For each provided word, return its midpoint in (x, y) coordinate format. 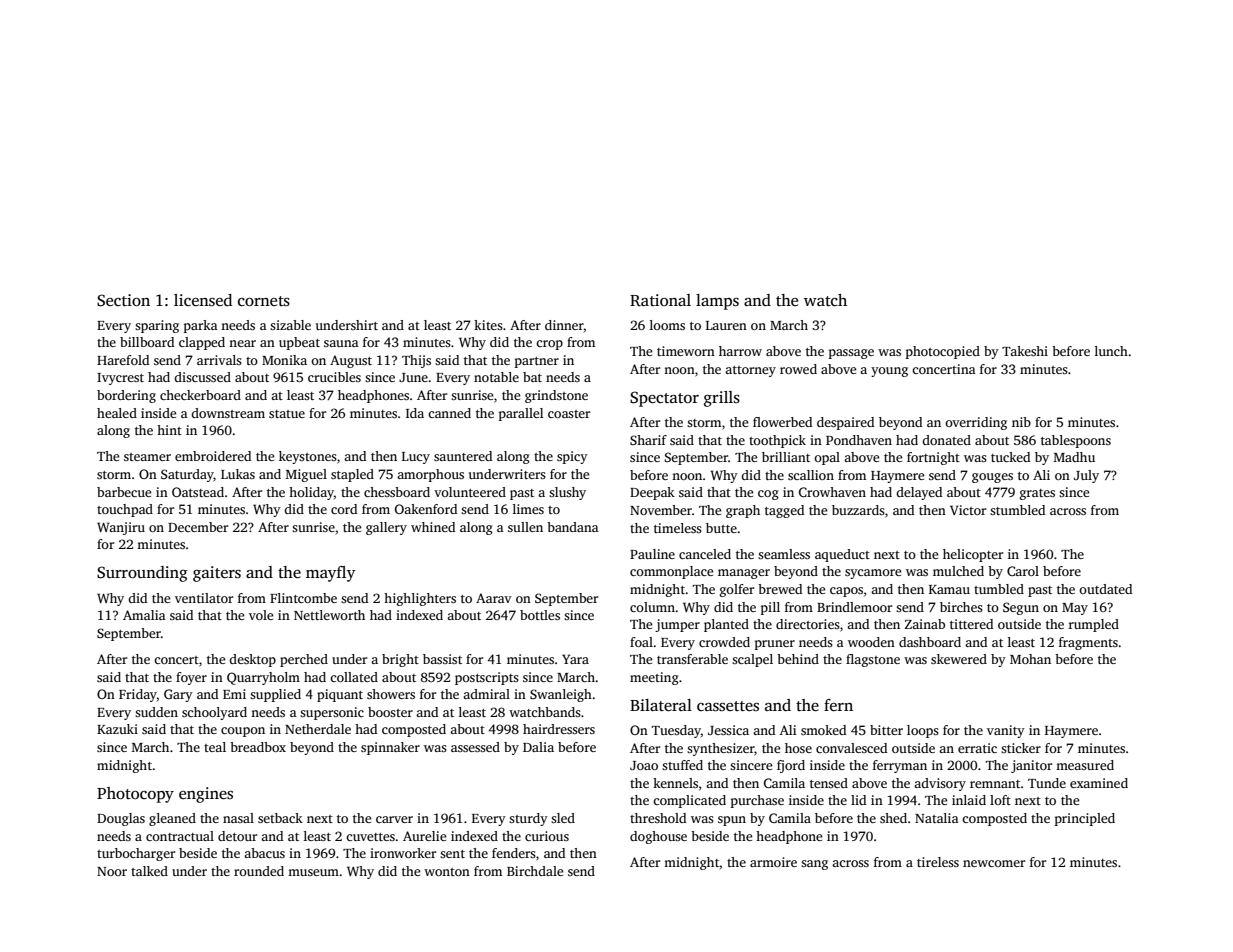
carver (394, 819)
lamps (717, 302)
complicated (689, 801)
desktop (252, 660)
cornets (264, 301)
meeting (654, 678)
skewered (959, 659)
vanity (1006, 731)
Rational (660, 300)
